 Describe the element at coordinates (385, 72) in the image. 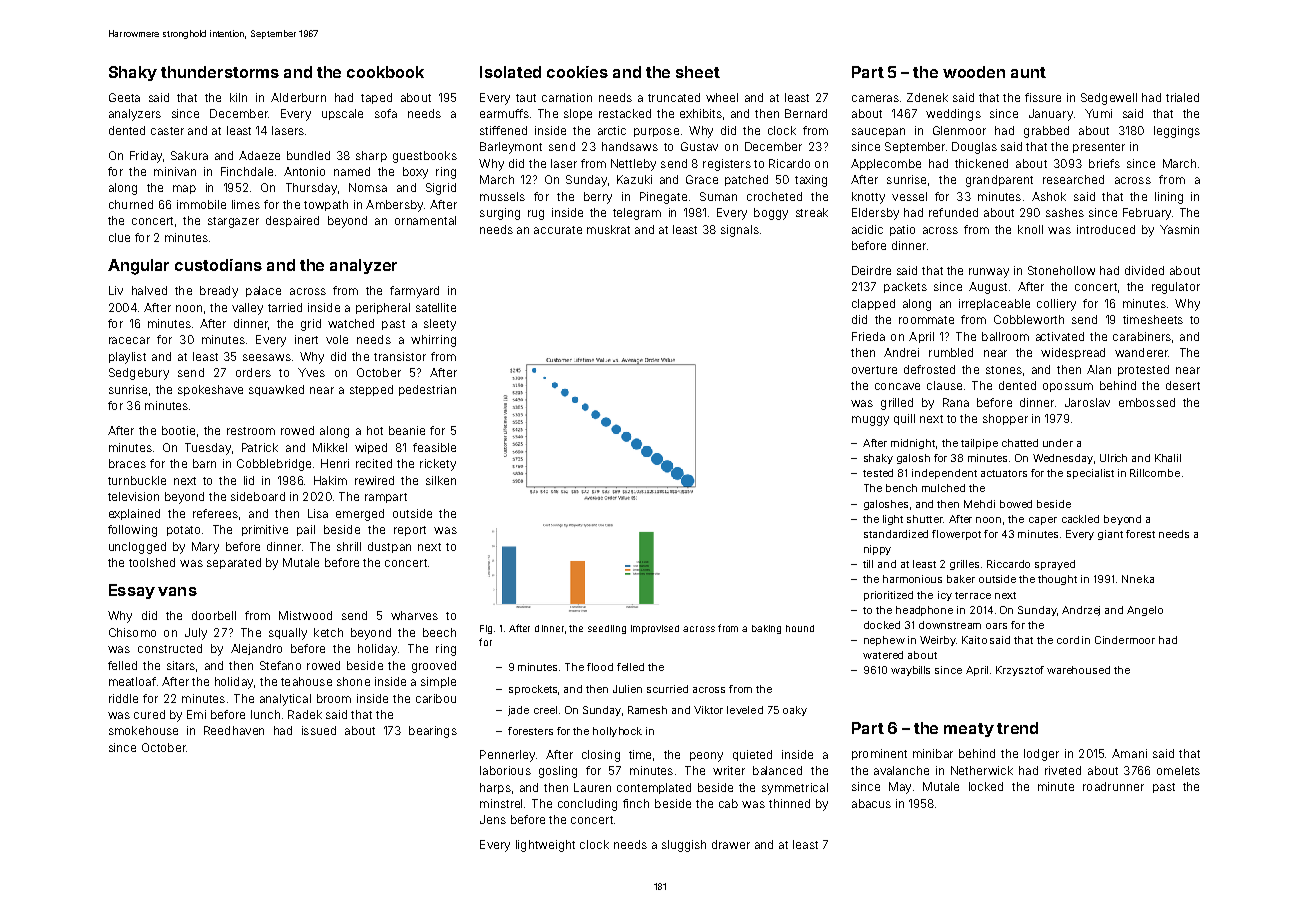

I see `cookbook` at that location.
